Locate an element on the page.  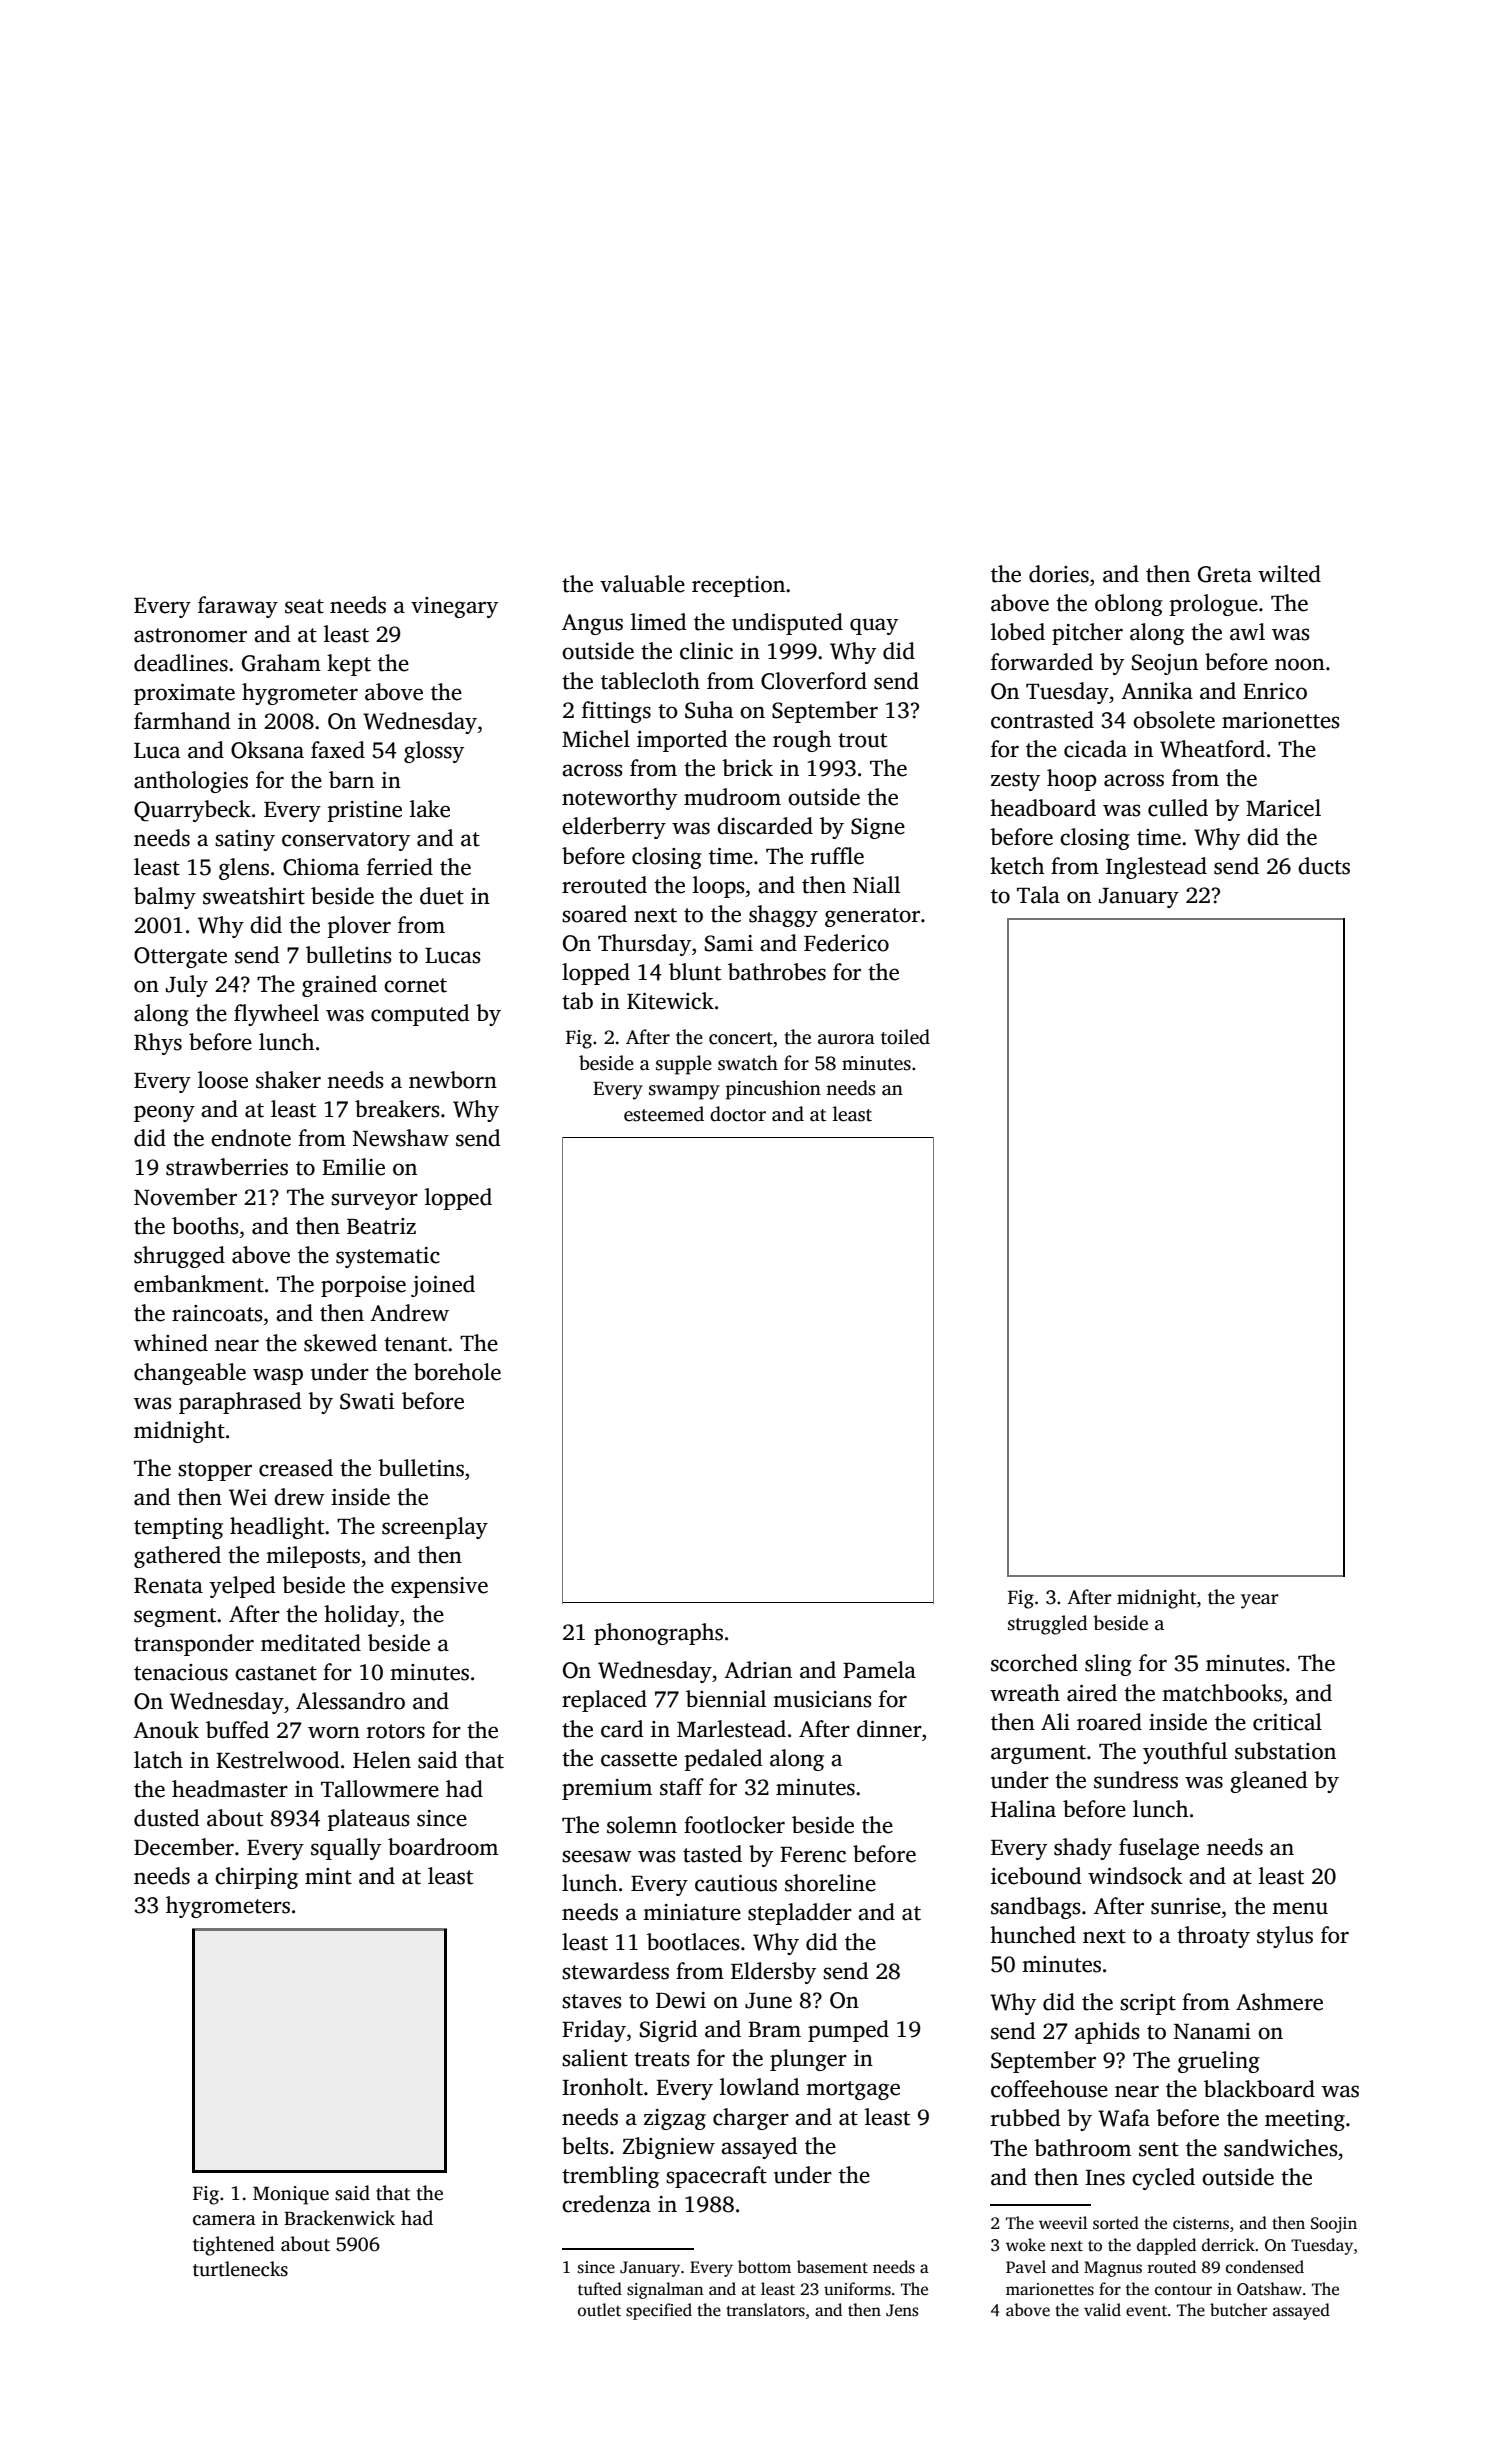
Inglestead is located at coordinates (1156, 868).
